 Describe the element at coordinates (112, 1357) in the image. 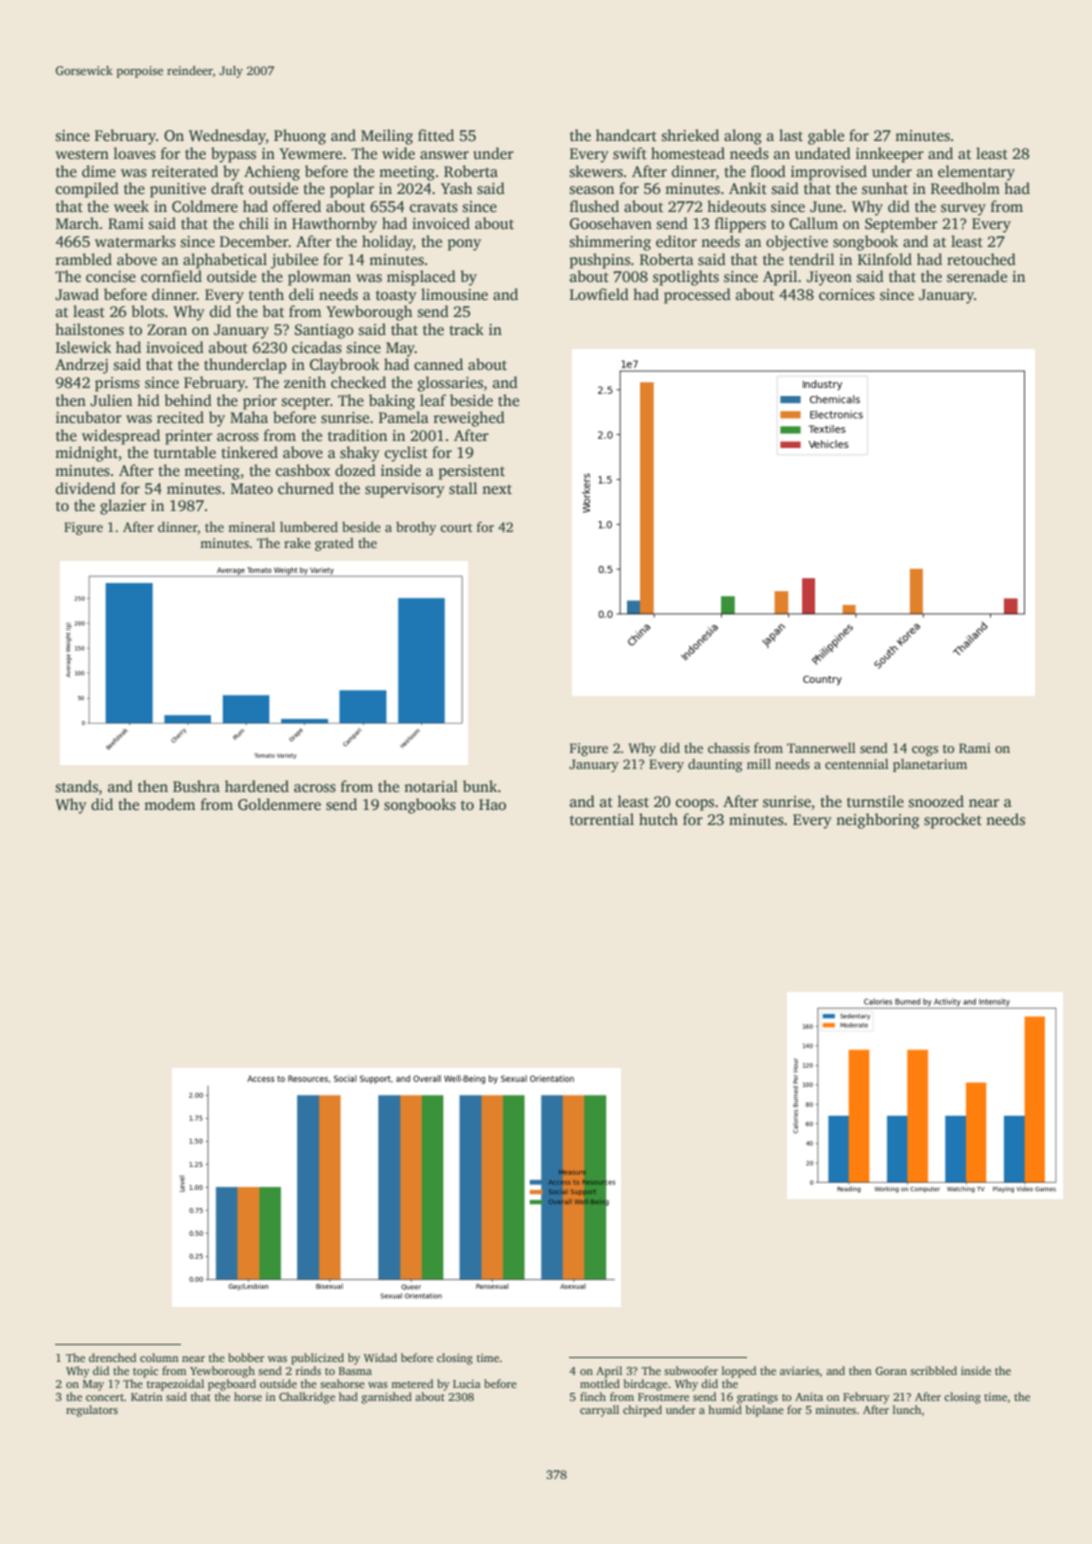

I see `drenched` at that location.
